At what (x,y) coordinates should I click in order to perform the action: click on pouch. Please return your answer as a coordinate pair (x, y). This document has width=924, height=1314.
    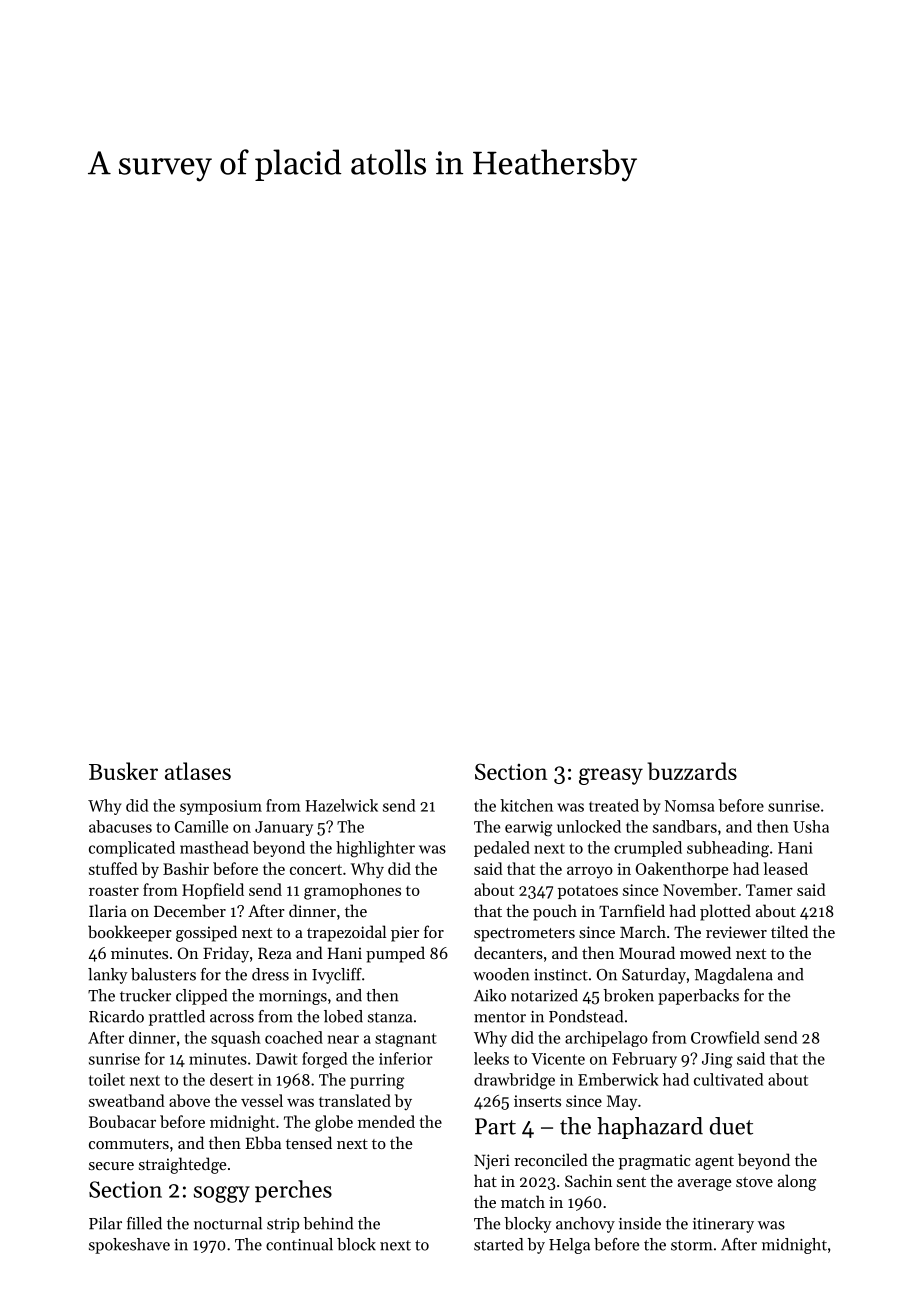
    Looking at the image, I should click on (555, 912).
